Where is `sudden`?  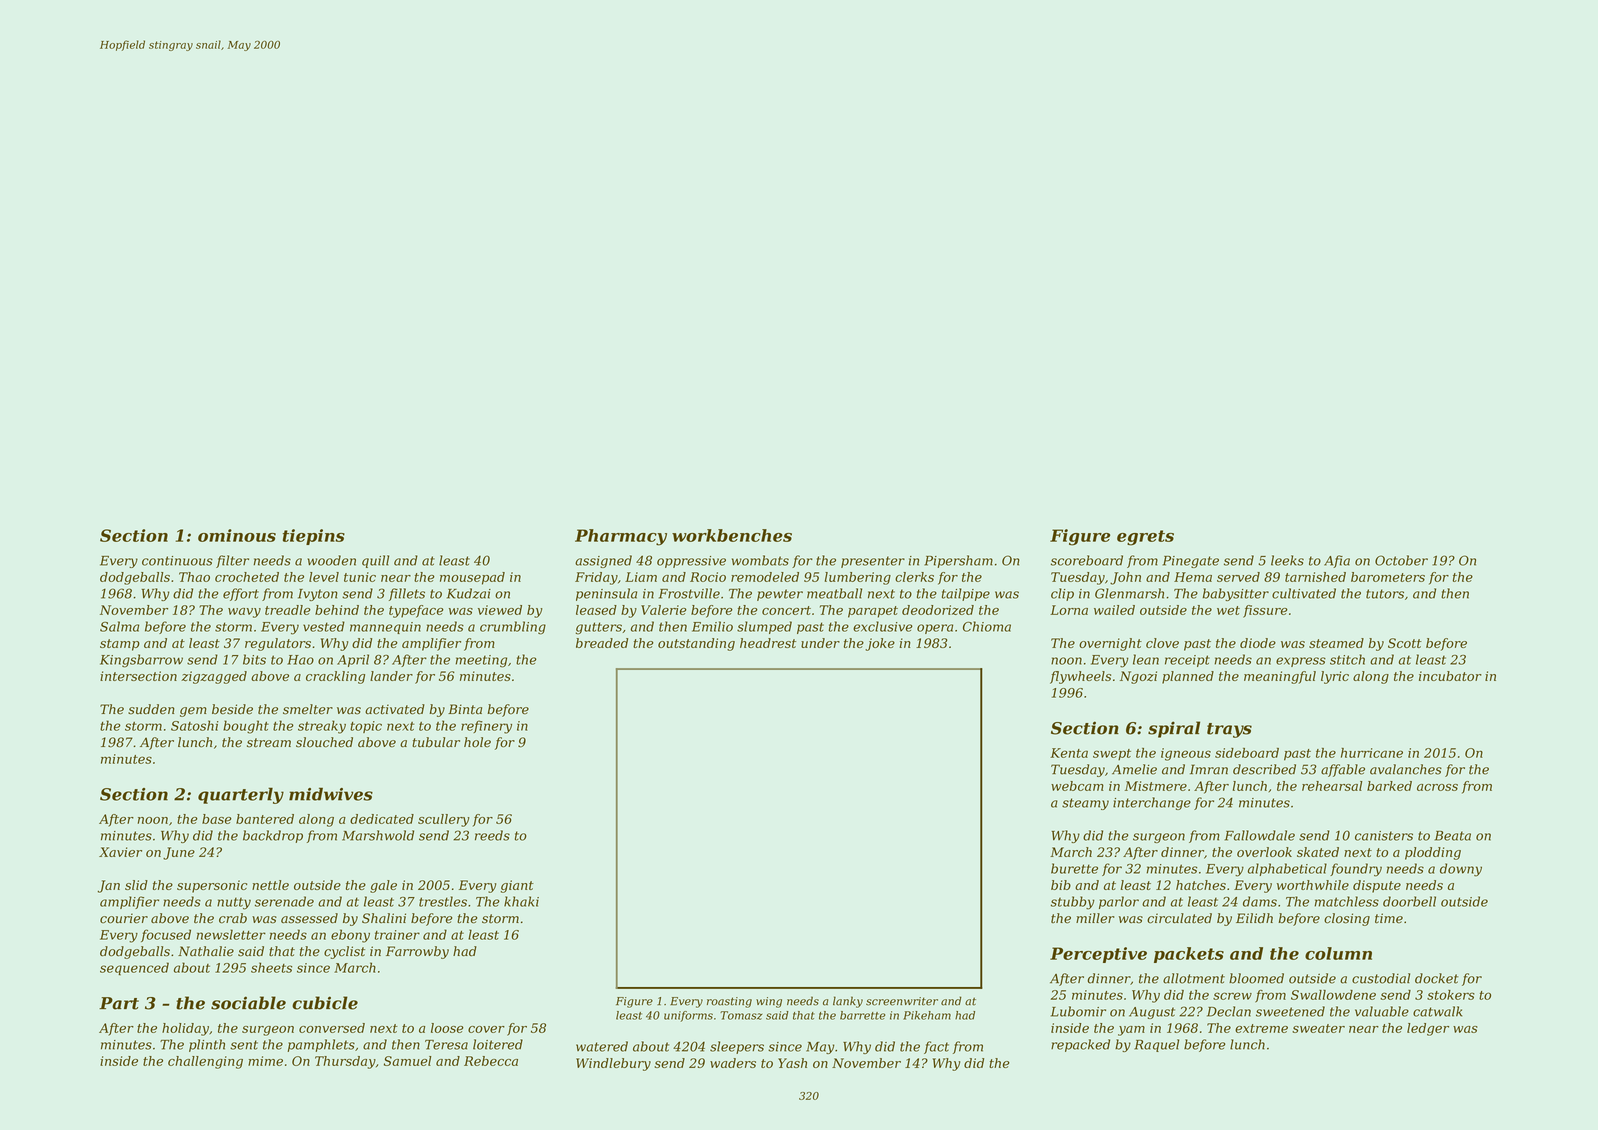
sudden is located at coordinates (151, 709).
